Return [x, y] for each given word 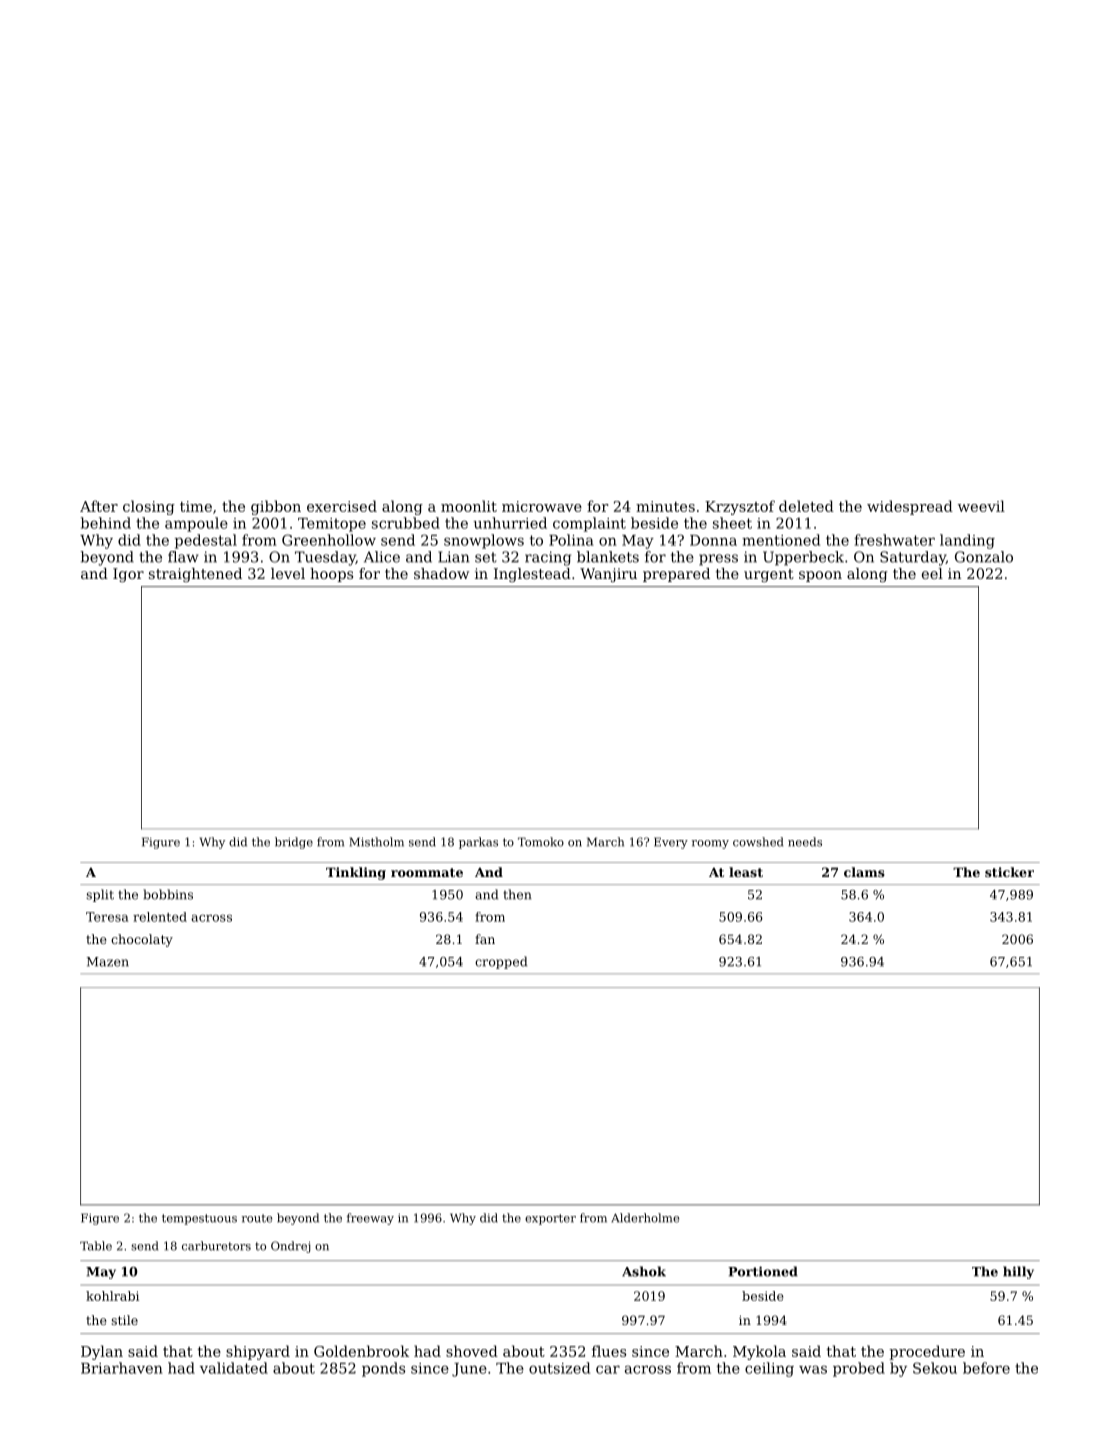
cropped [501, 962]
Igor [128, 575]
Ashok [644, 1271]
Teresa [107, 917]
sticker [1009, 872]
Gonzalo [984, 557]
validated [234, 1368]
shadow [441, 573]
